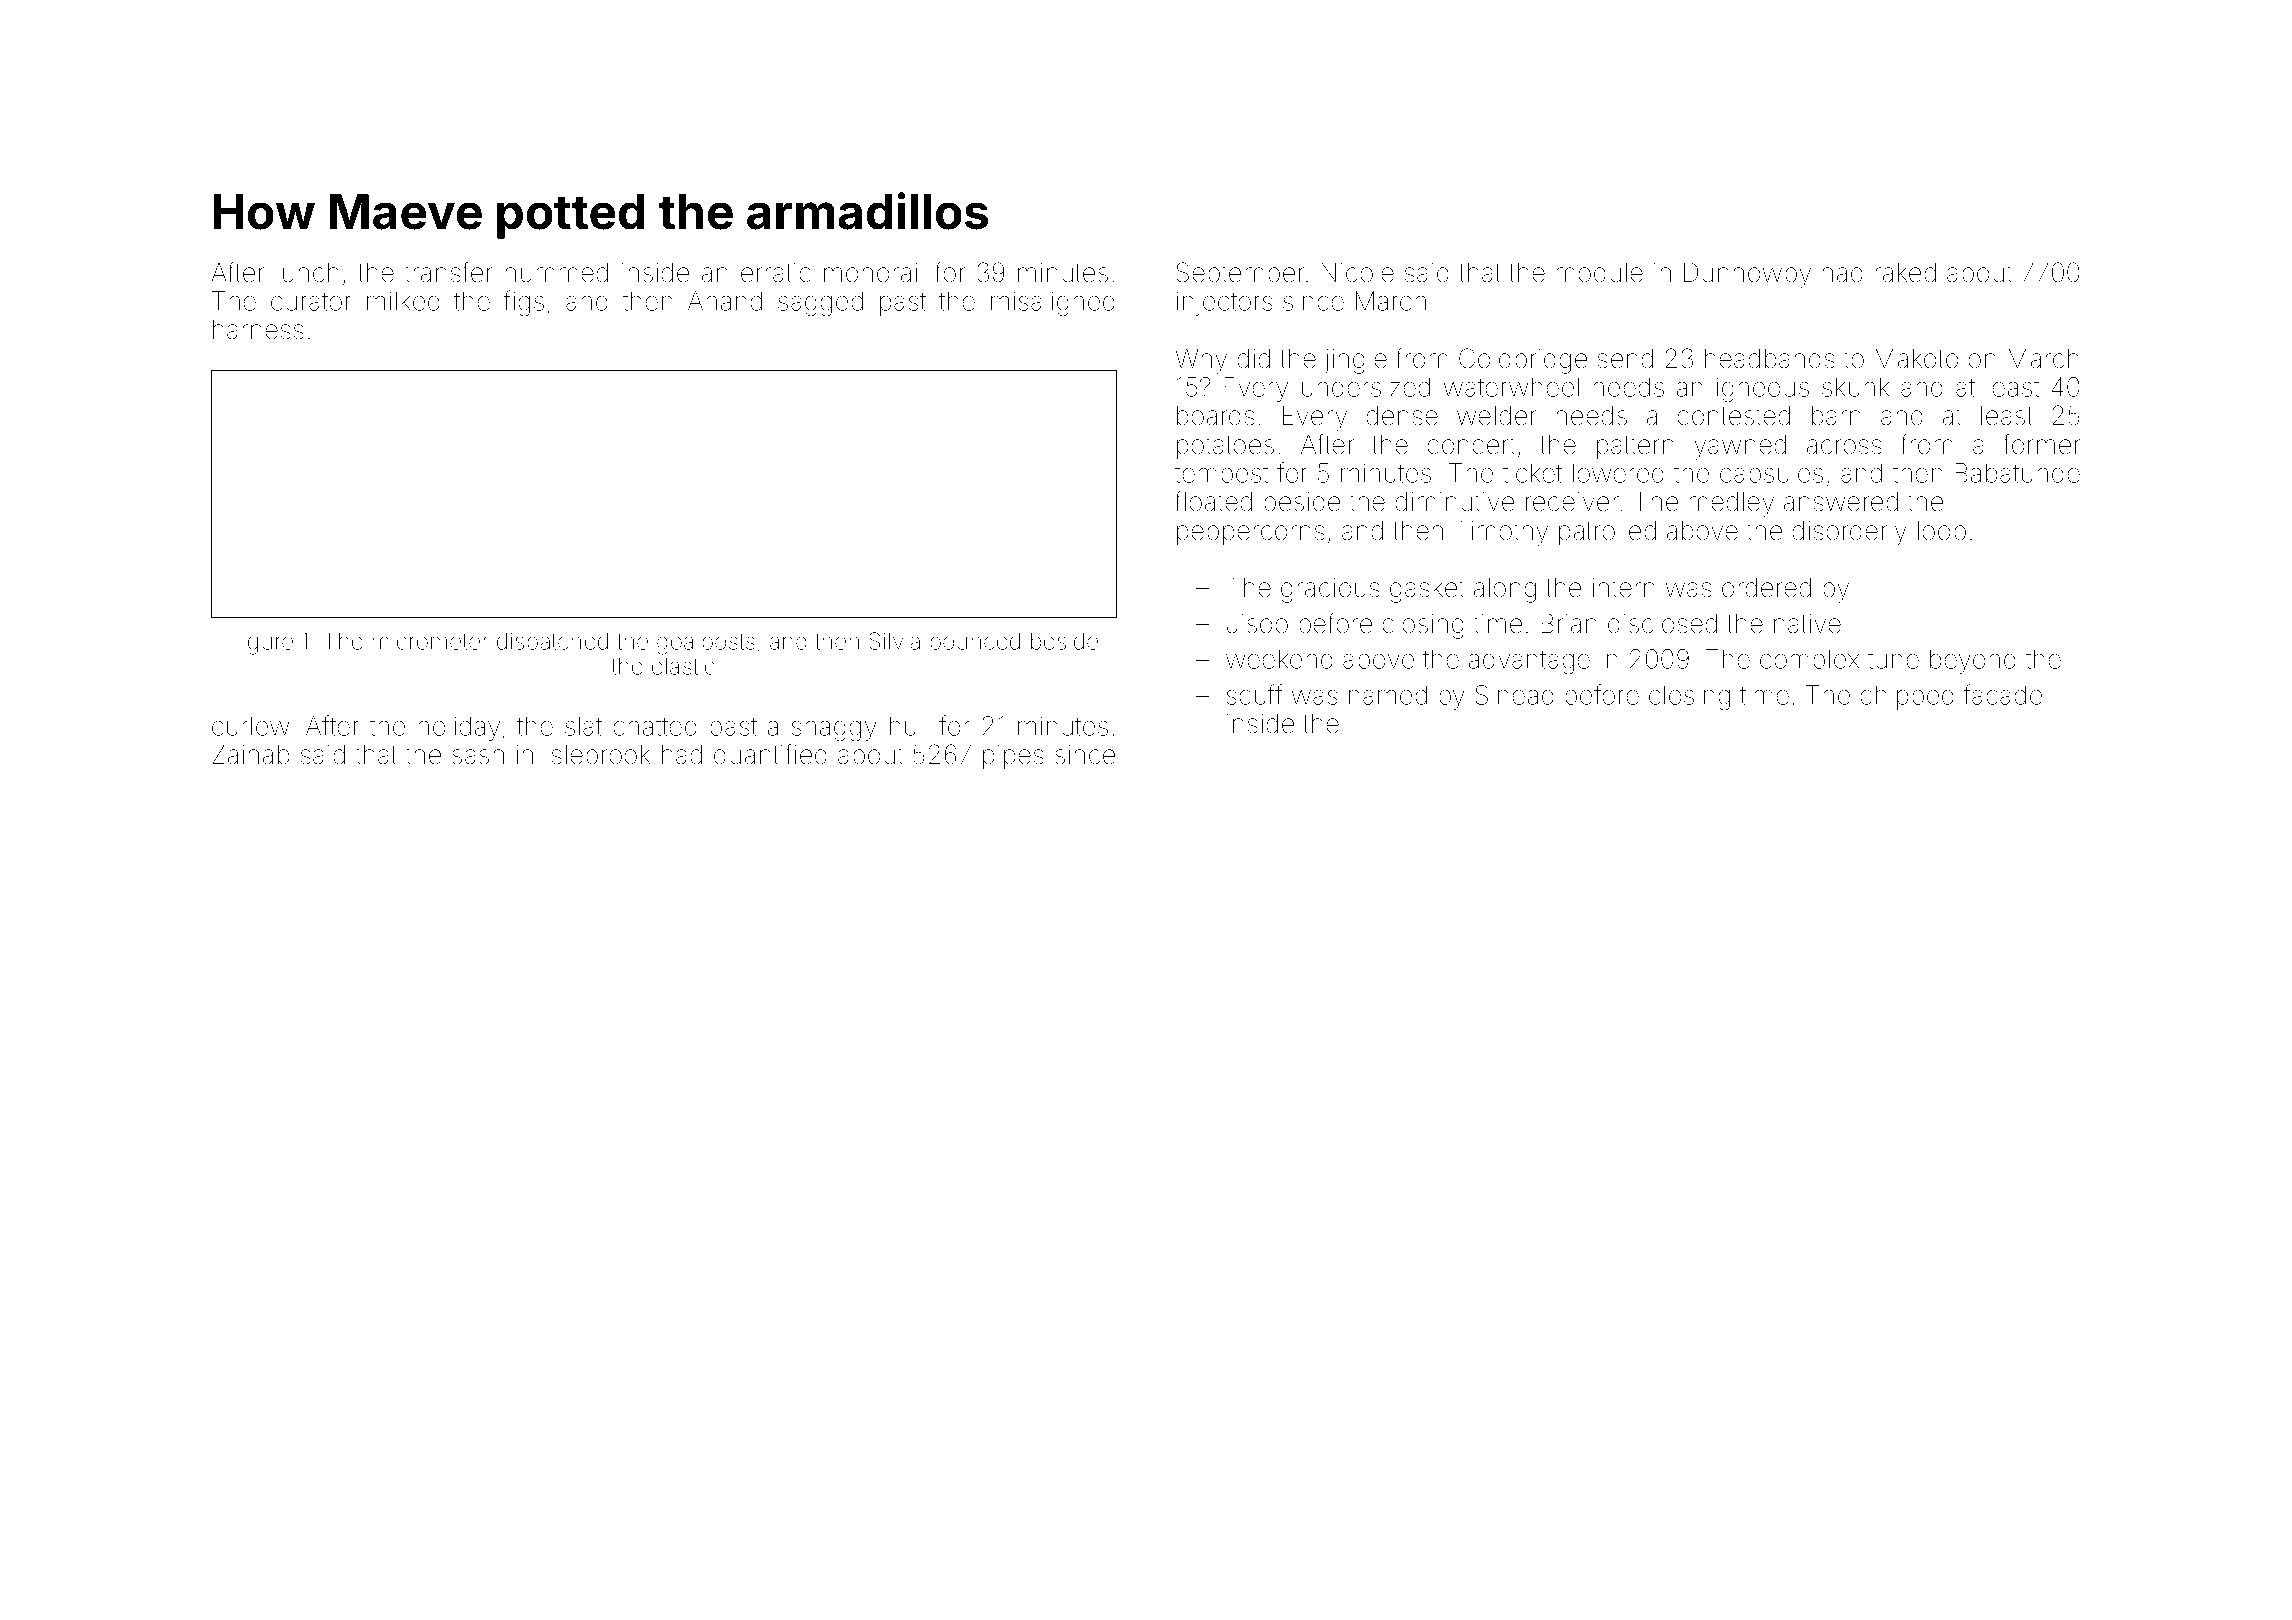 The image size is (2292, 1620). Describe the element at coordinates (2003, 694) in the screenshot. I see `facade` at that location.
